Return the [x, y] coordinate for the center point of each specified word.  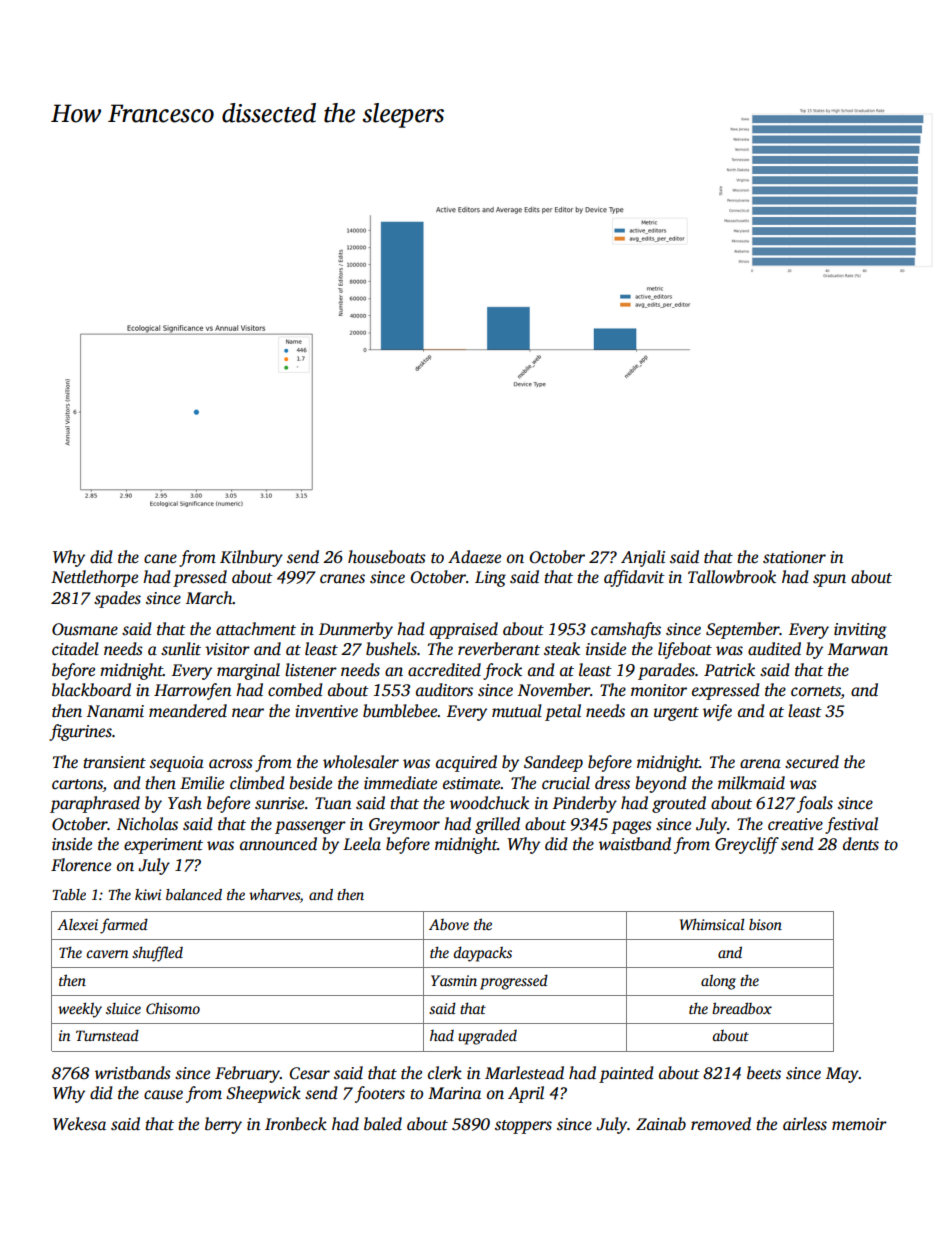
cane [160, 559]
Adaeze [474, 557]
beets [764, 1073]
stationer [794, 557]
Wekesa [79, 1124]
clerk [445, 1073]
